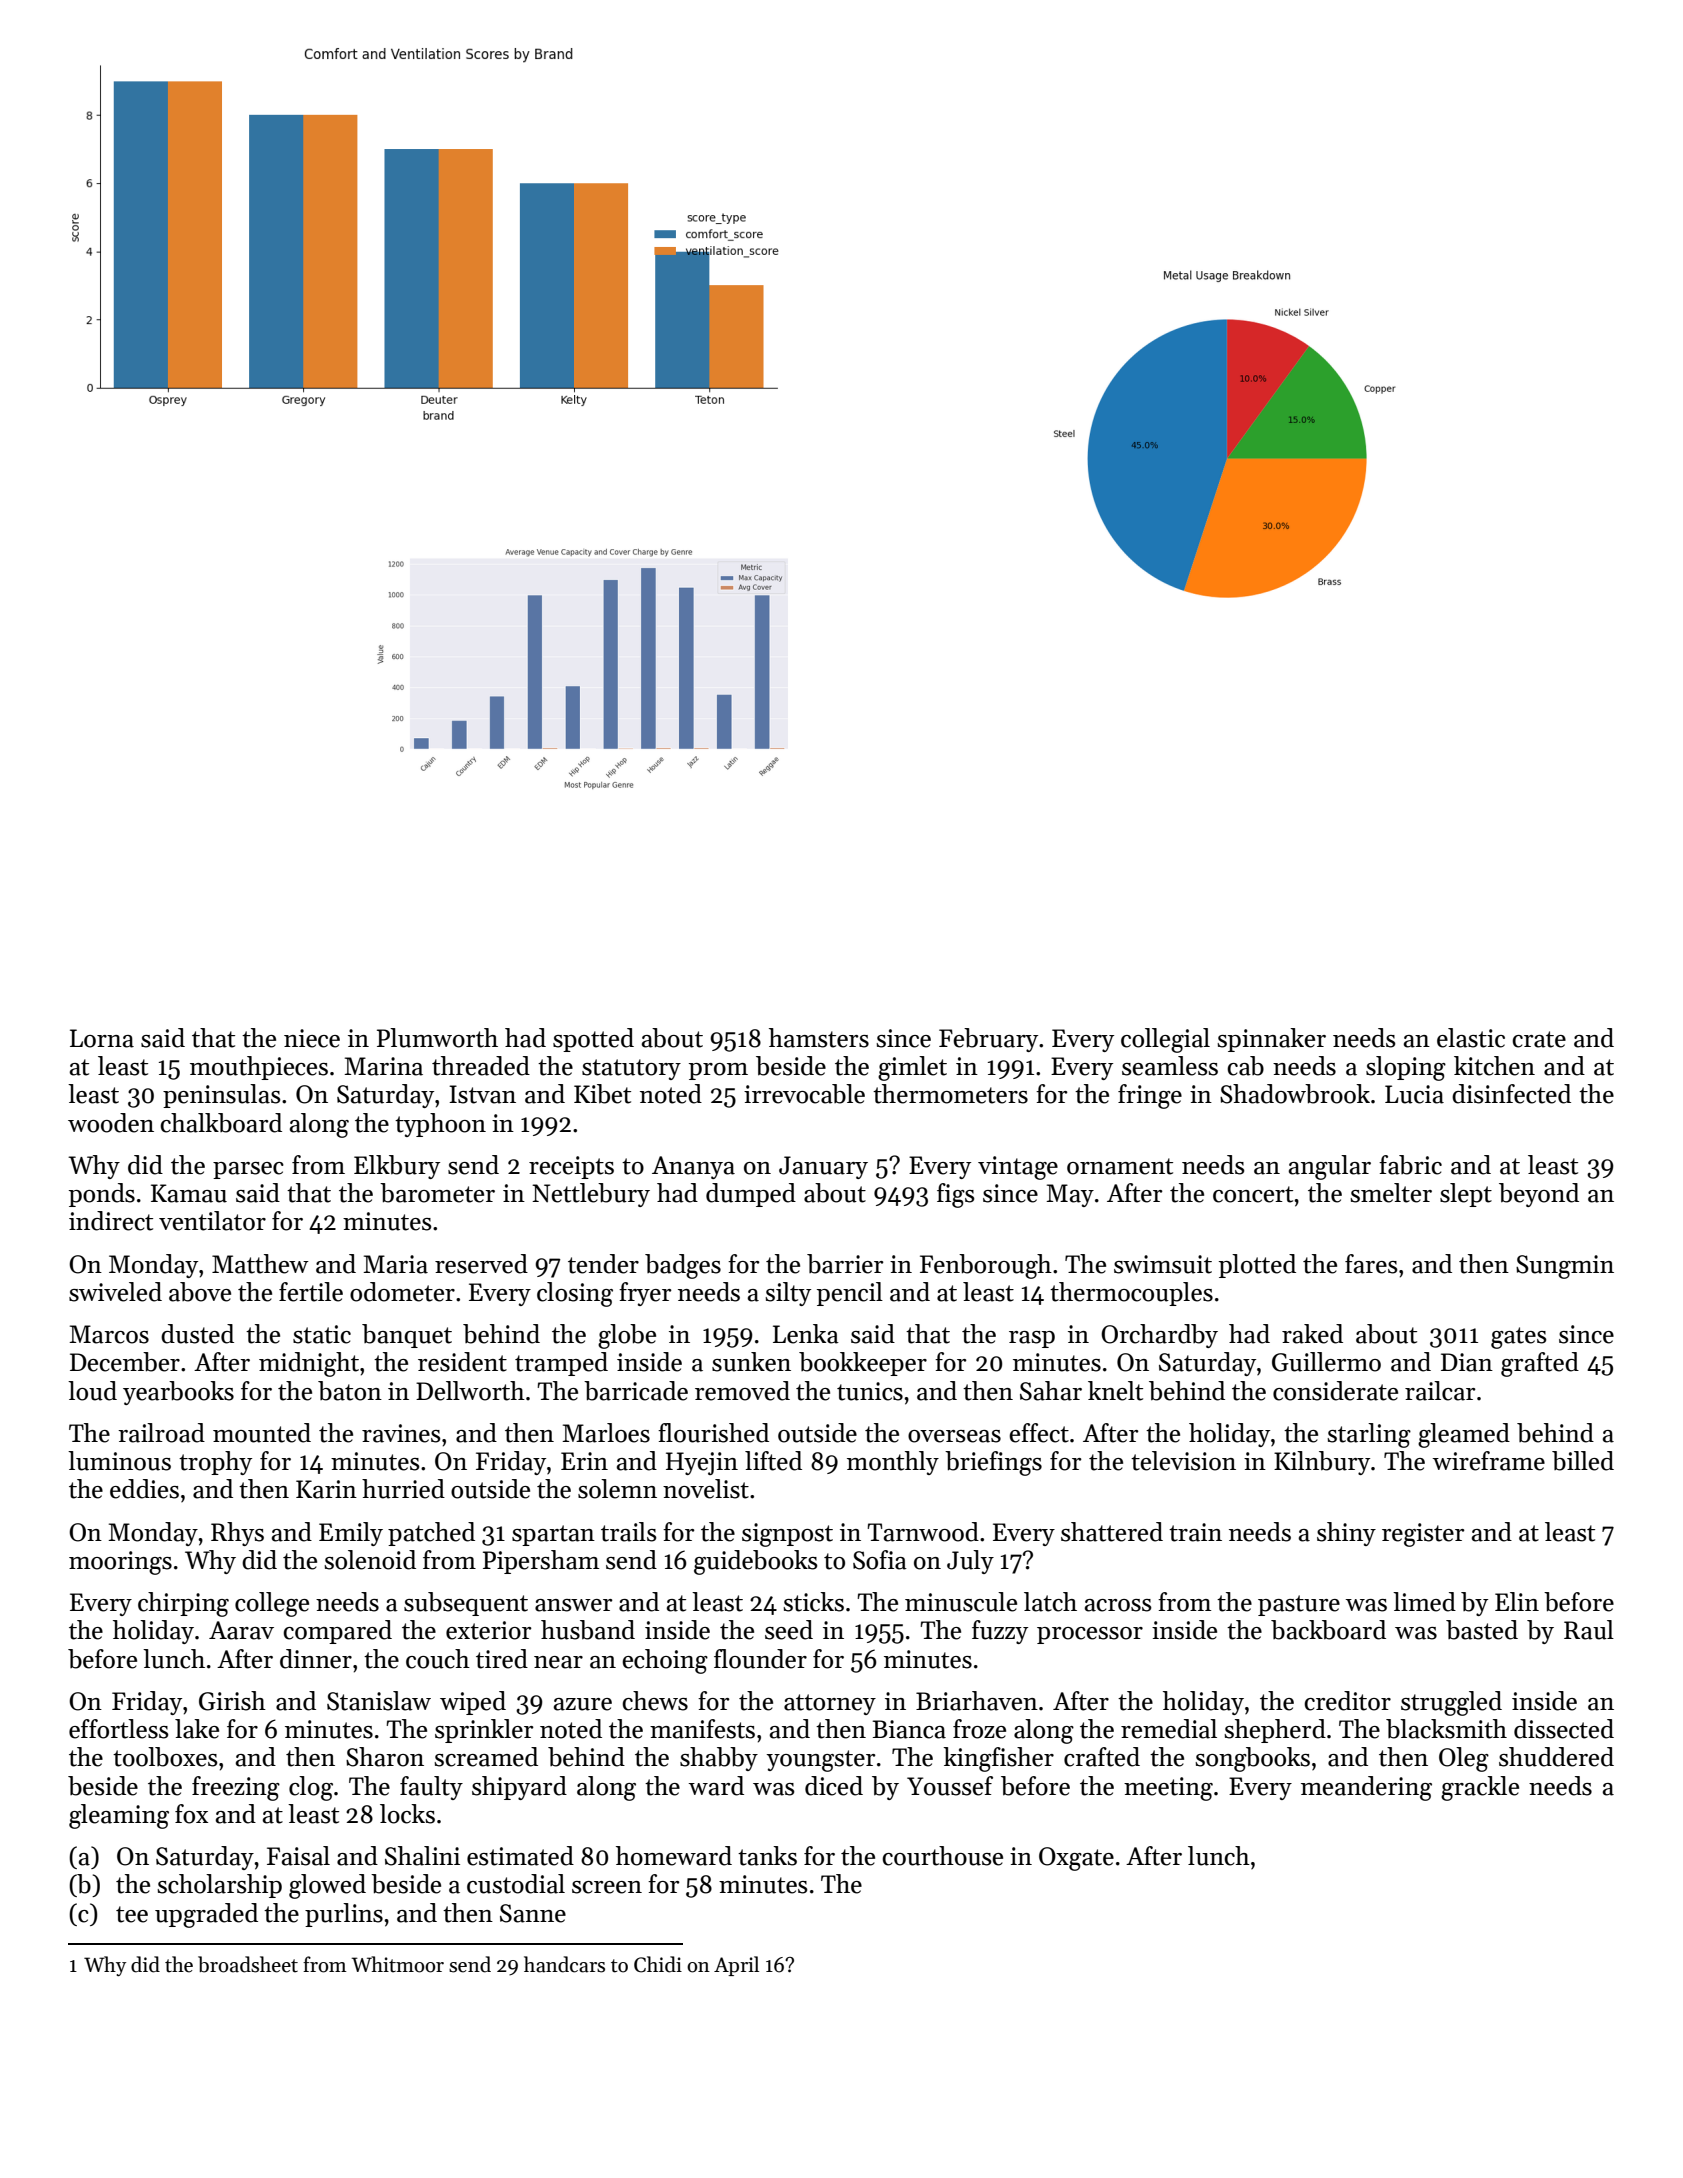  I want to click on faulty, so click(431, 1788).
